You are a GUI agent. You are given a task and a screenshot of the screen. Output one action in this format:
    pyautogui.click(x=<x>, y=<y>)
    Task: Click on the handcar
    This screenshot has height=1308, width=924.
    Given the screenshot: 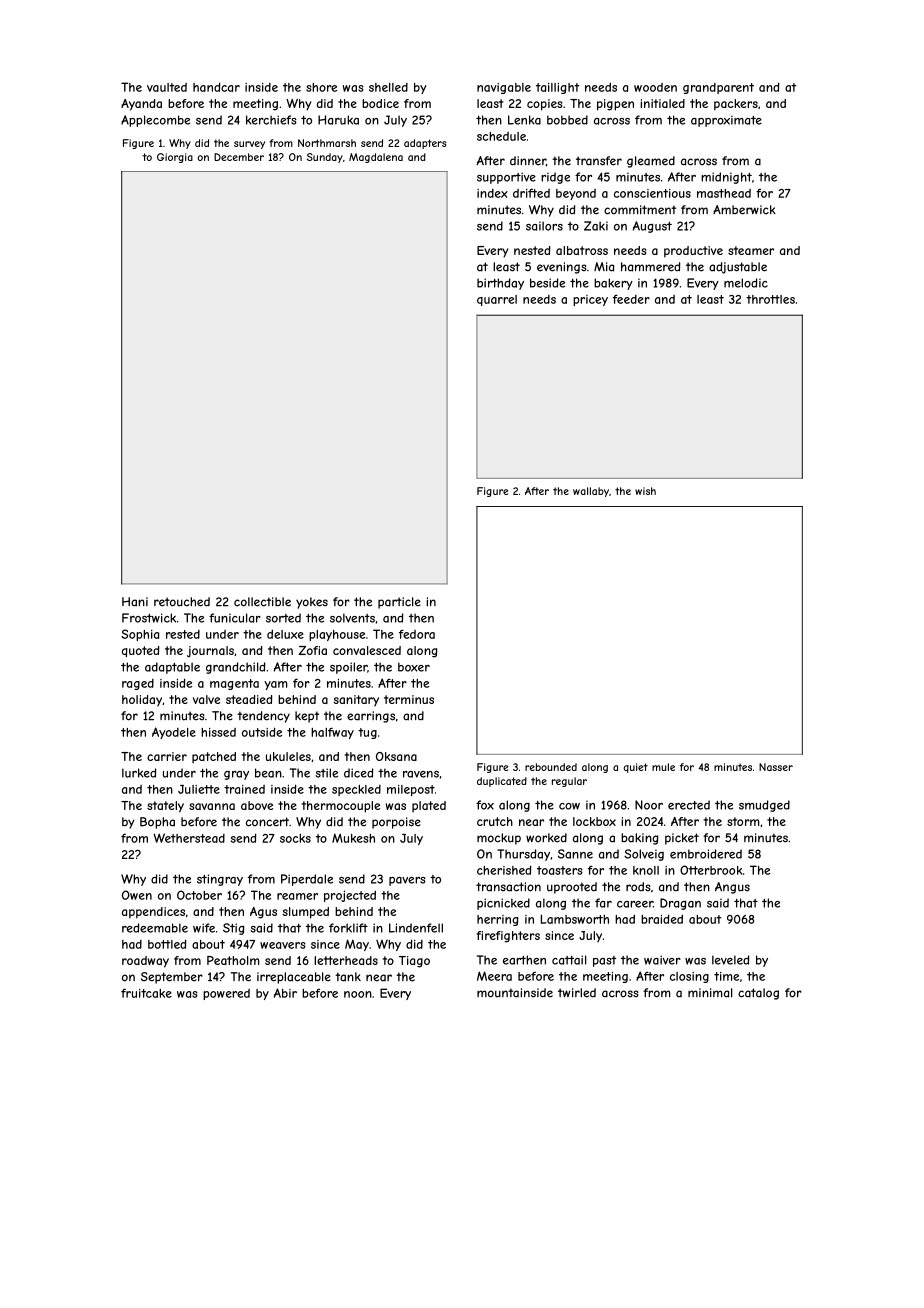 What is the action you would take?
    pyautogui.click(x=216, y=87)
